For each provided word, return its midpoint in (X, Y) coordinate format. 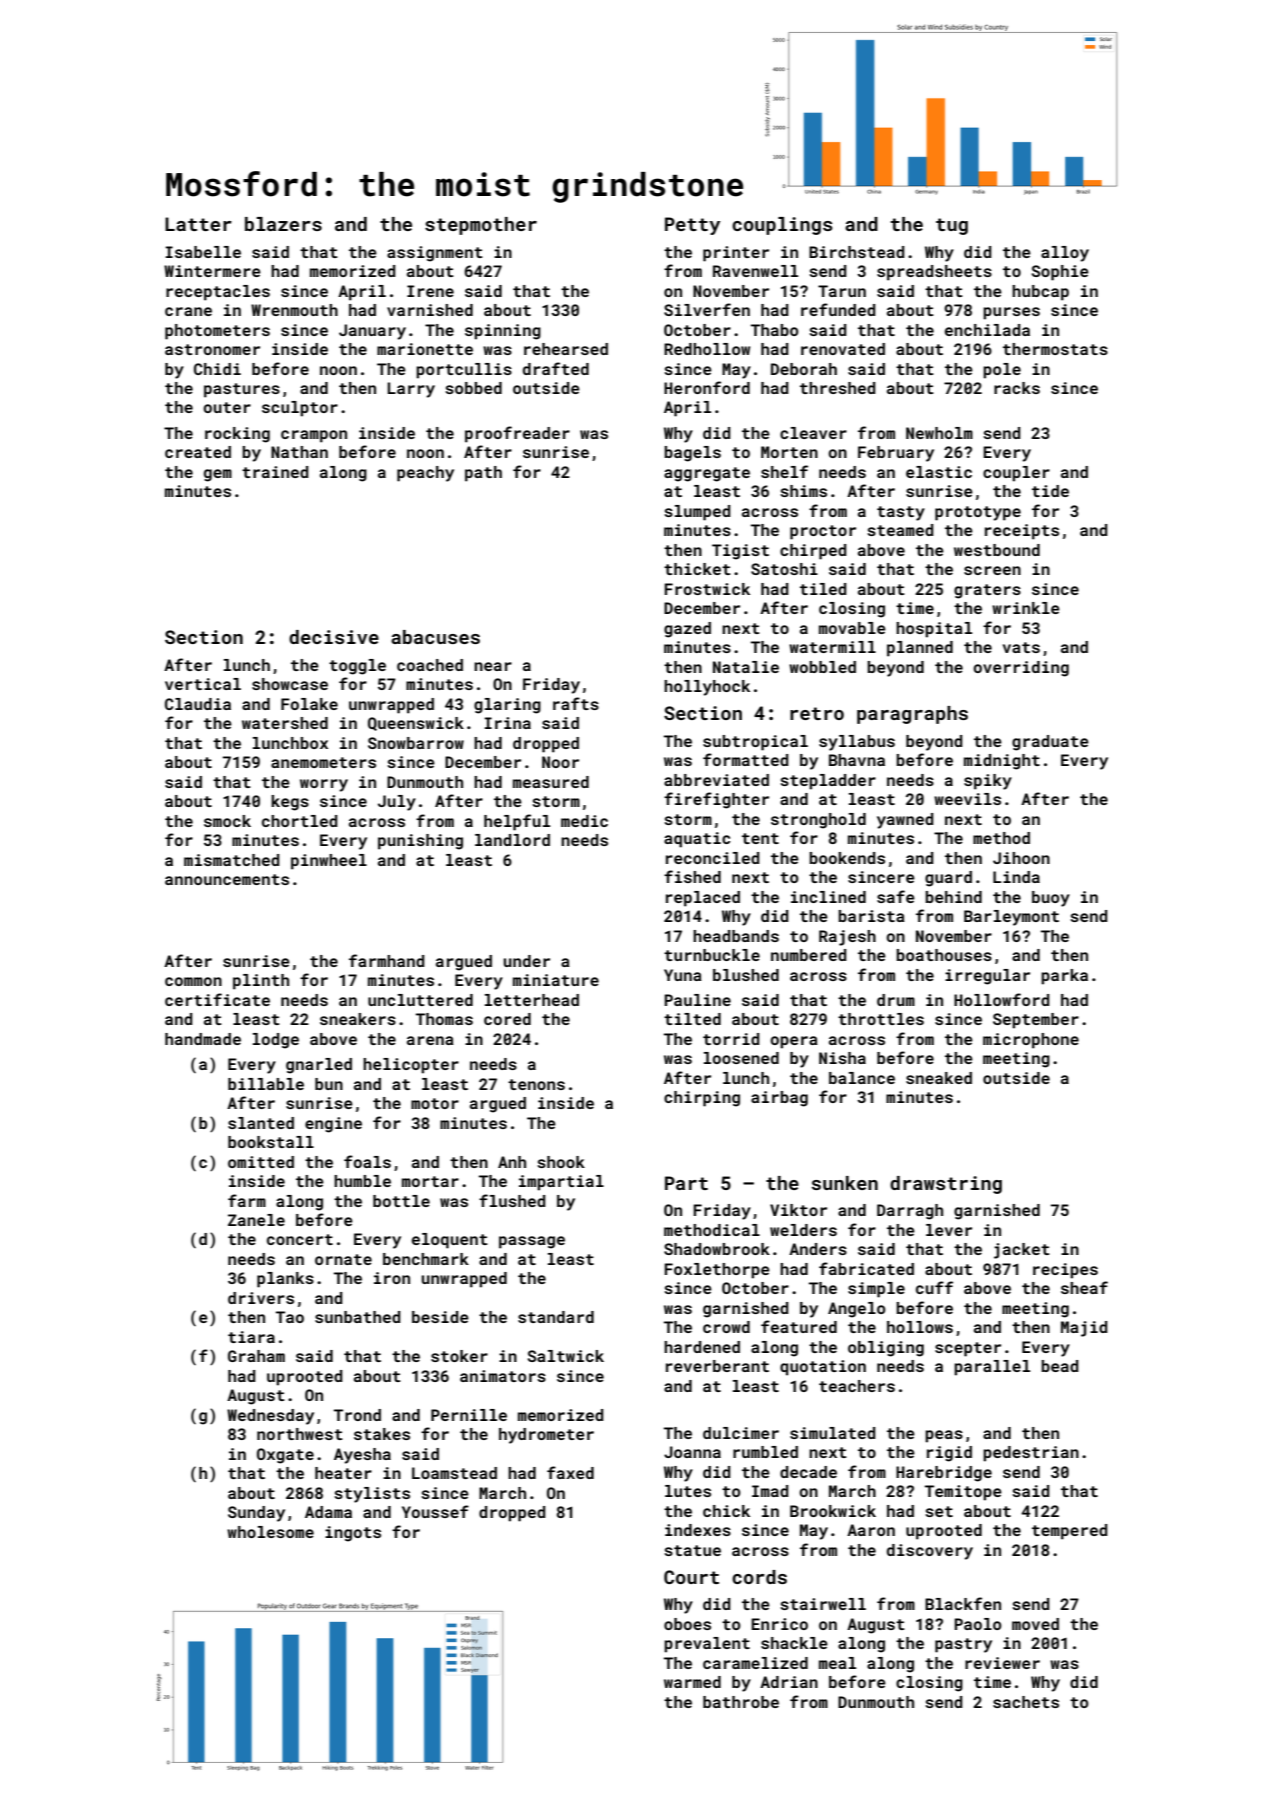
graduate (1050, 743)
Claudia (198, 704)
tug (952, 226)
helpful (517, 822)
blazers (283, 224)
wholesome (270, 1532)
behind (953, 897)
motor (435, 1103)
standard (556, 1317)
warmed (692, 1682)
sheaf (1084, 1287)
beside (440, 1317)
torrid (731, 1039)
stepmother (481, 226)
